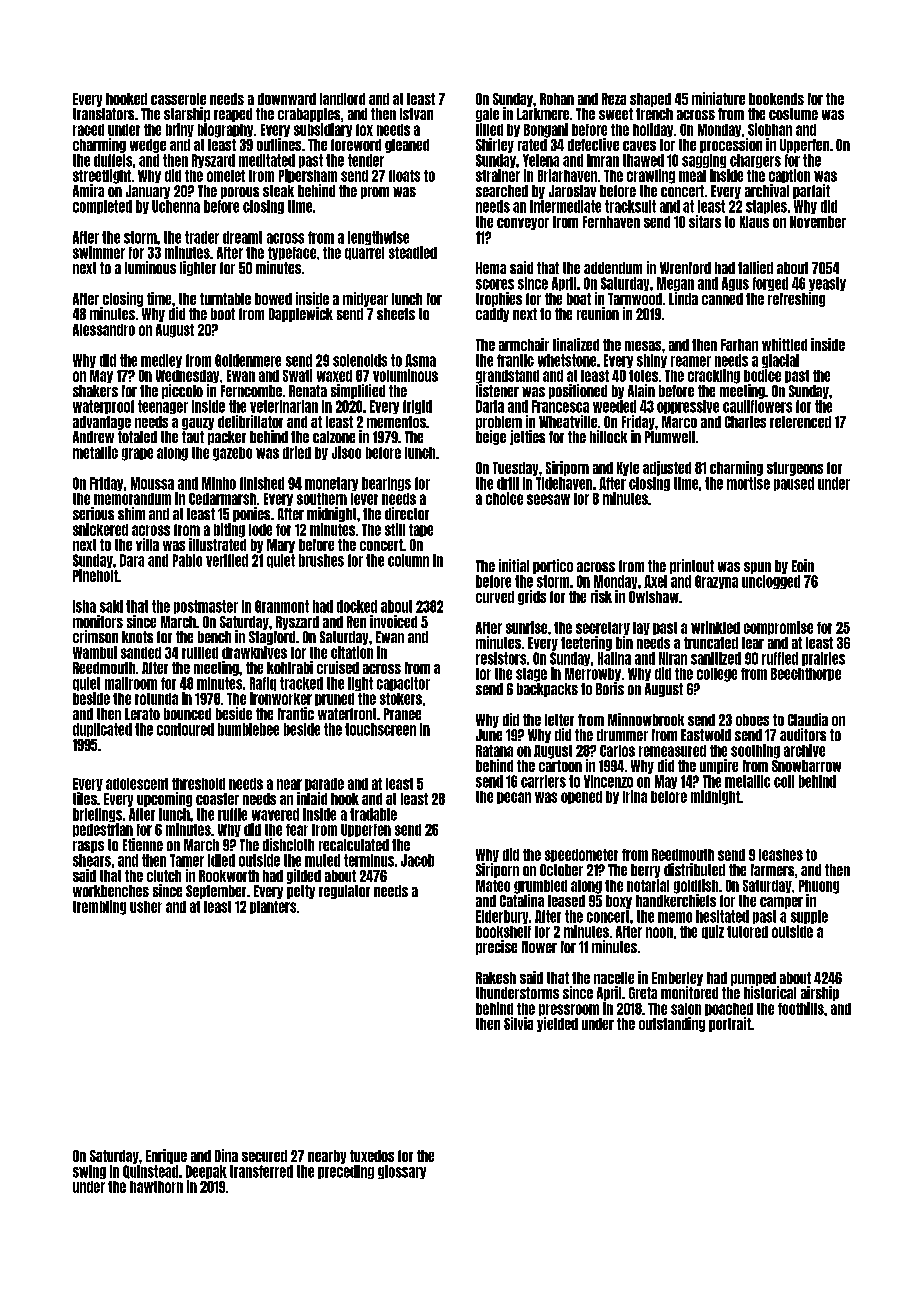 Image resolution: width=924 pixels, height=1308 pixels. Describe the element at coordinates (495, 284) in the document. I see `scores` at that location.
